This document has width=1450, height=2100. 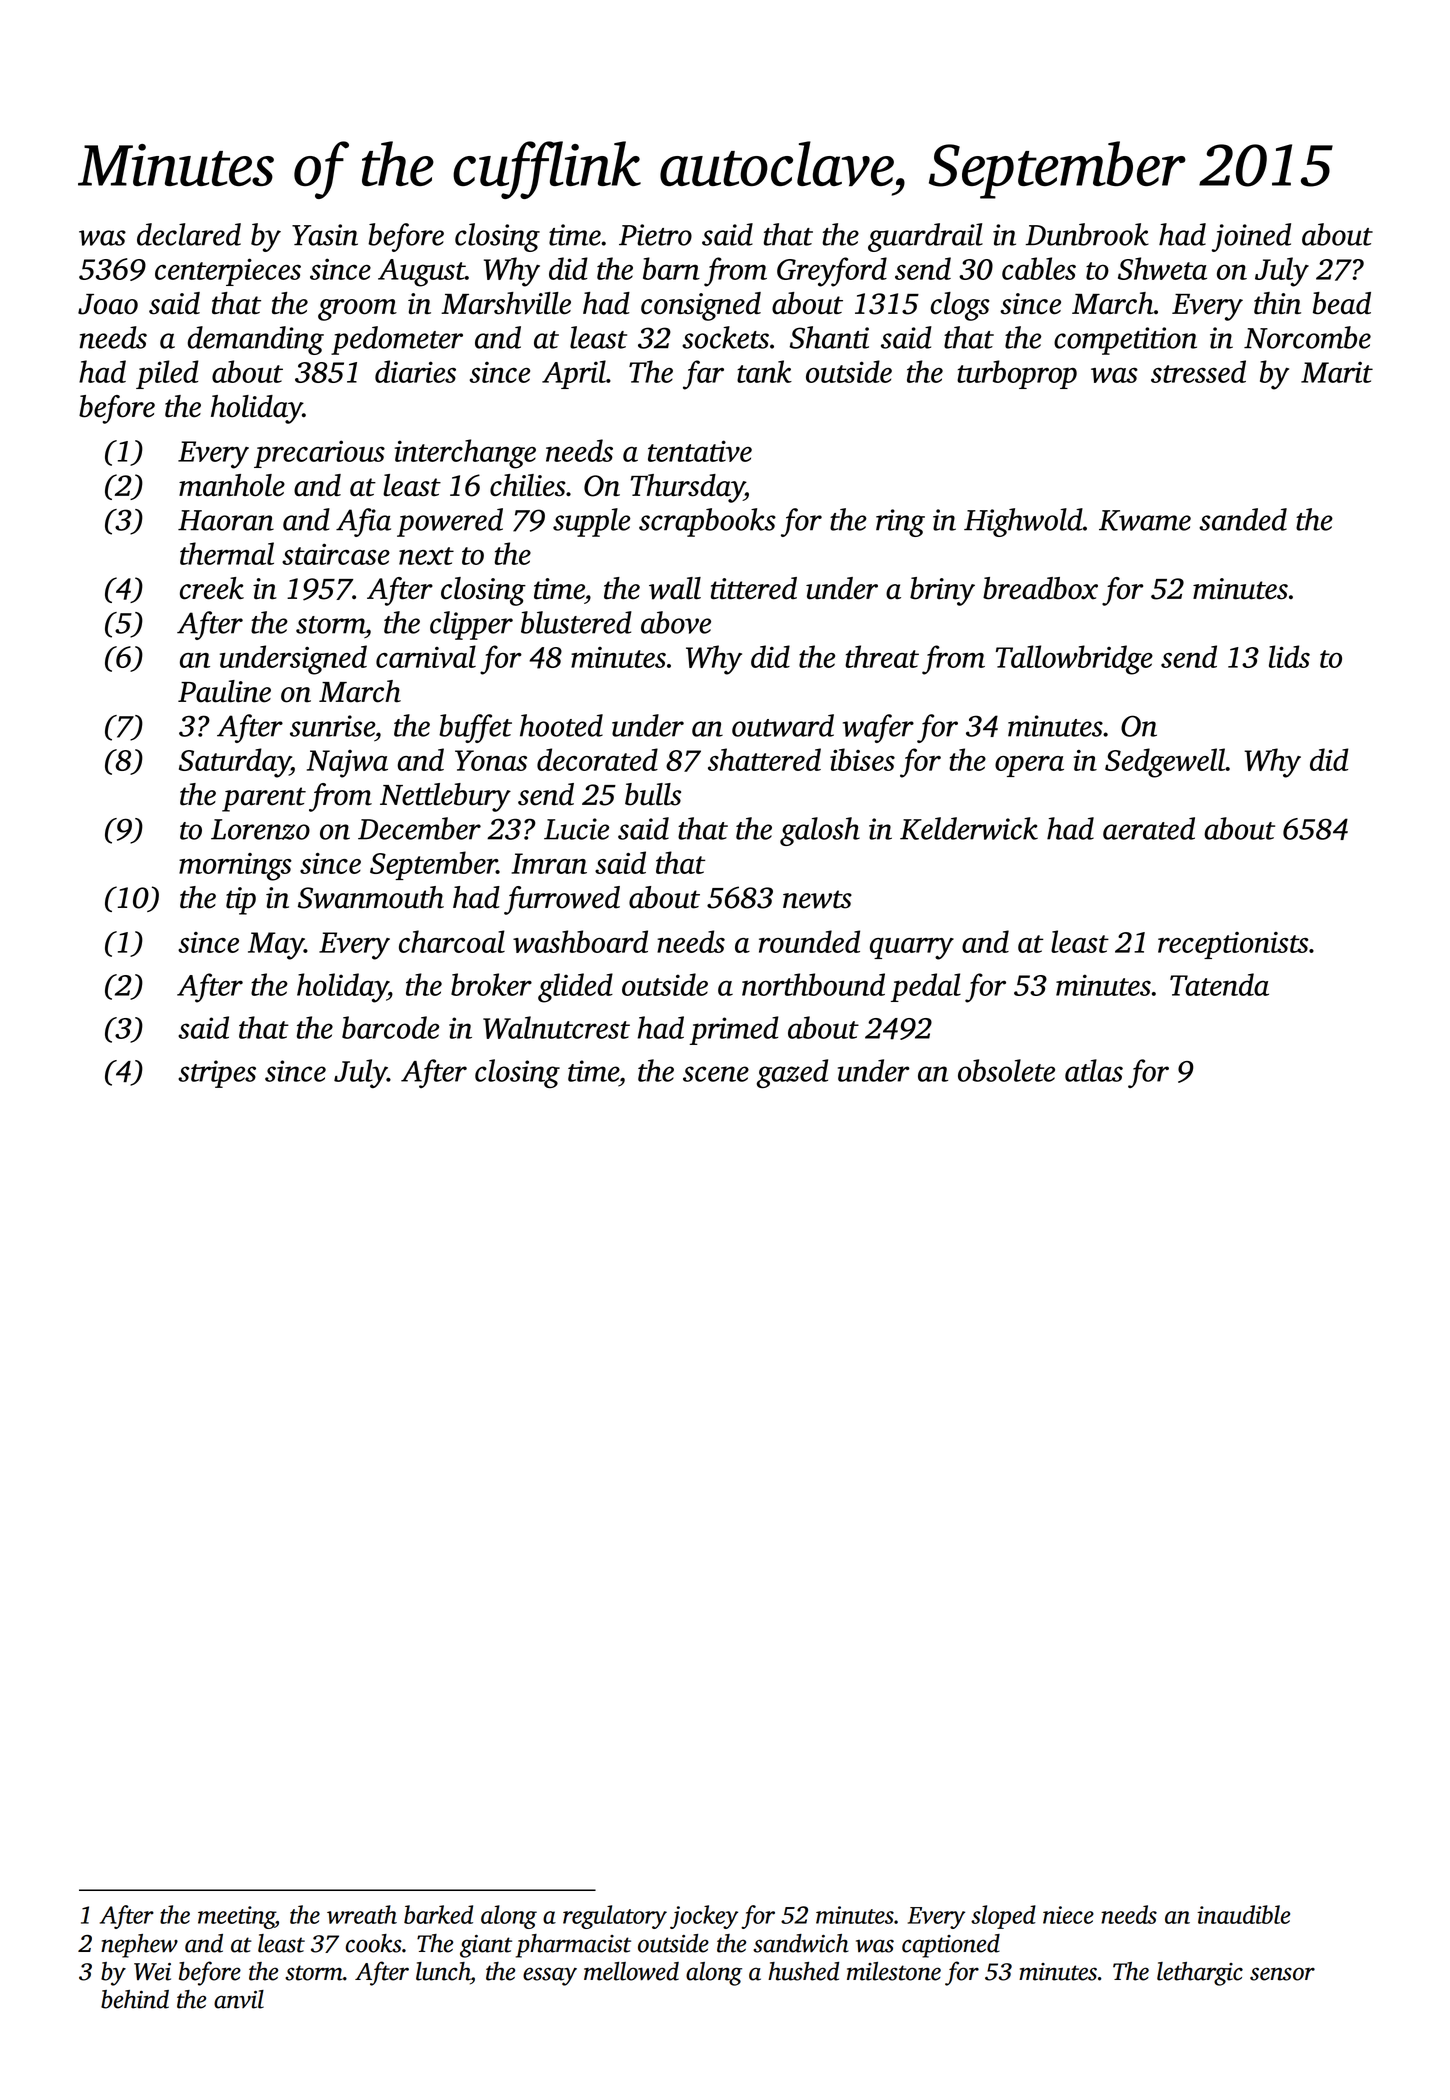 I want to click on Pietro, so click(x=655, y=235).
